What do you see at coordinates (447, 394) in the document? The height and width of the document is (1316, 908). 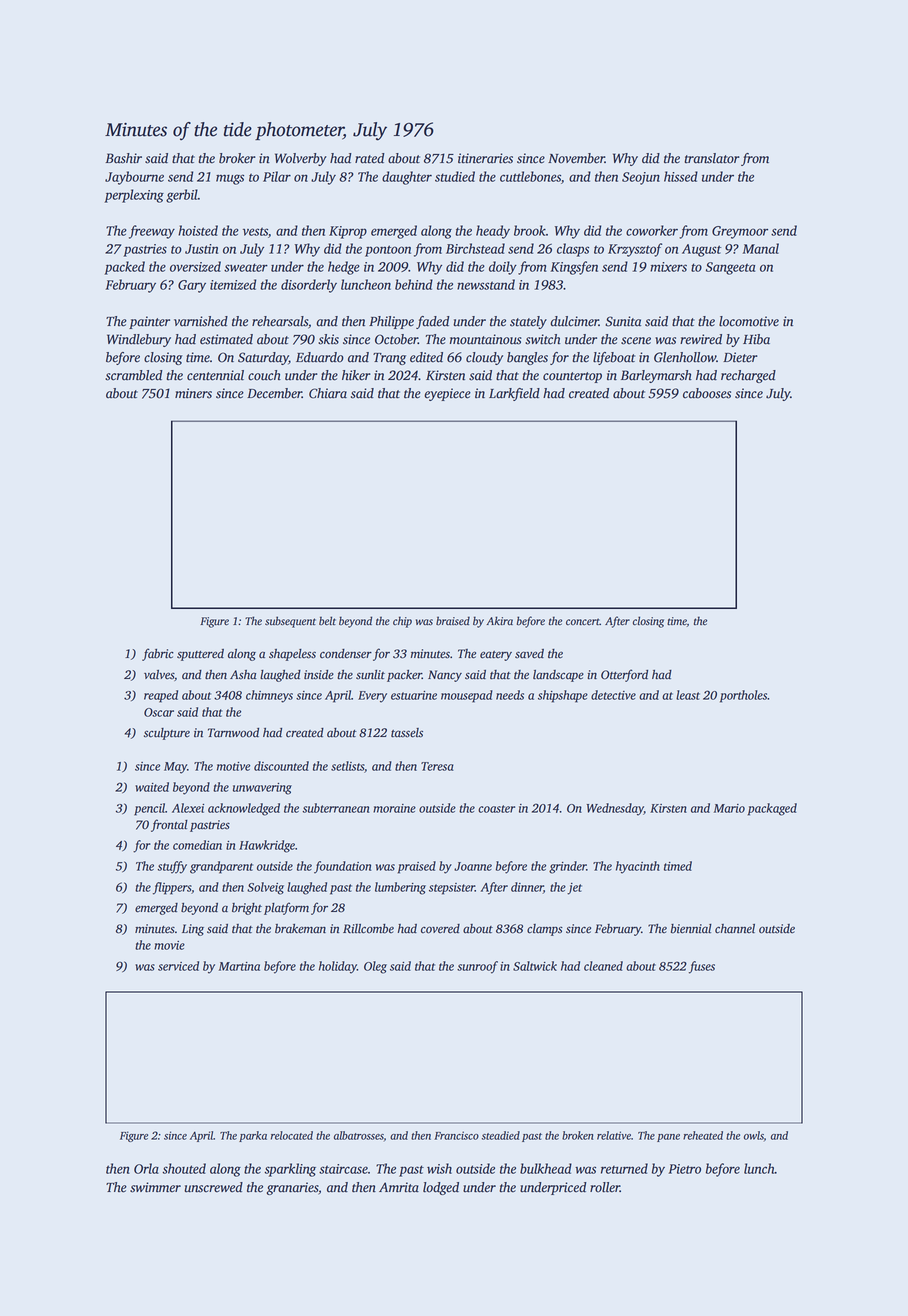 I see `eyepiece` at bounding box center [447, 394].
